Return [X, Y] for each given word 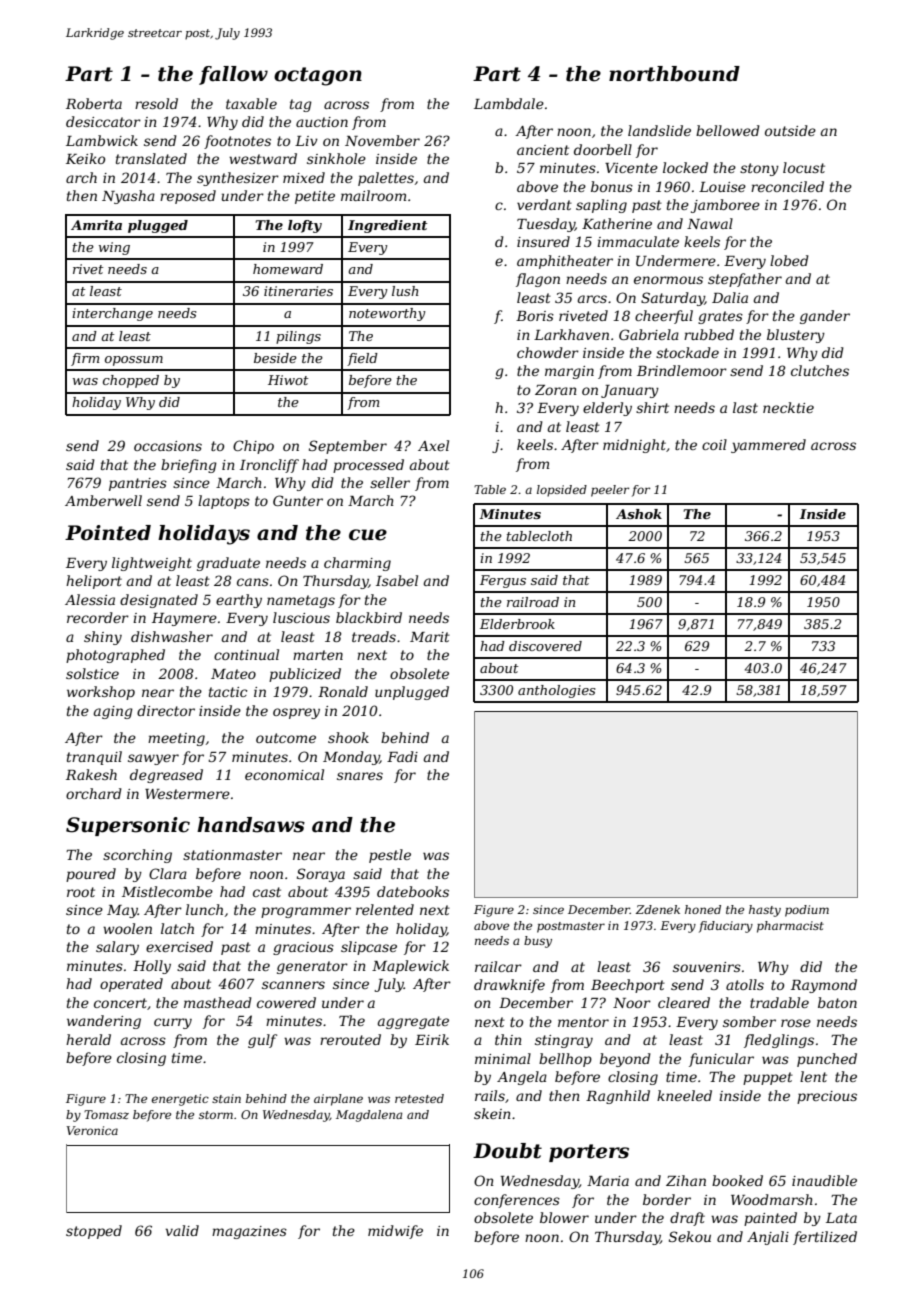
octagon [318, 76]
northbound [674, 74]
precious [827, 1097]
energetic [180, 1100]
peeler [610, 491]
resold [156, 103]
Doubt [507, 1151]
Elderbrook [517, 624]
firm [85, 359]
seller [390, 482]
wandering [104, 1022]
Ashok [639, 514]
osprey [296, 713]
